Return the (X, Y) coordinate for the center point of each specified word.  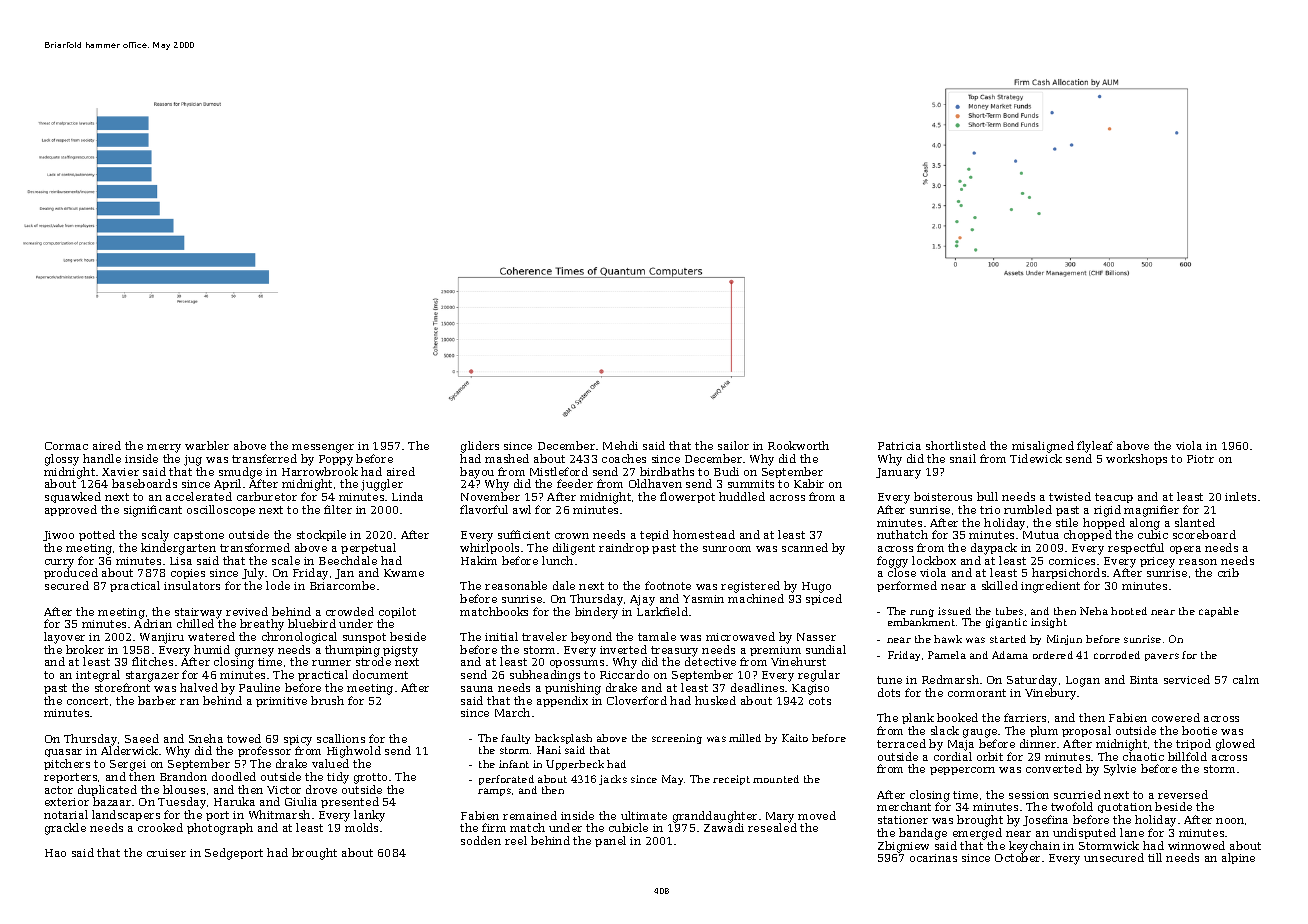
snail (963, 458)
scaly (155, 536)
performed (907, 586)
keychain (1034, 847)
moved (817, 815)
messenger (323, 448)
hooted (1129, 611)
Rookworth (798, 445)
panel (610, 841)
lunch (557, 560)
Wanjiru (162, 638)
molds (361, 827)
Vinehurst (798, 661)
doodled (234, 776)
